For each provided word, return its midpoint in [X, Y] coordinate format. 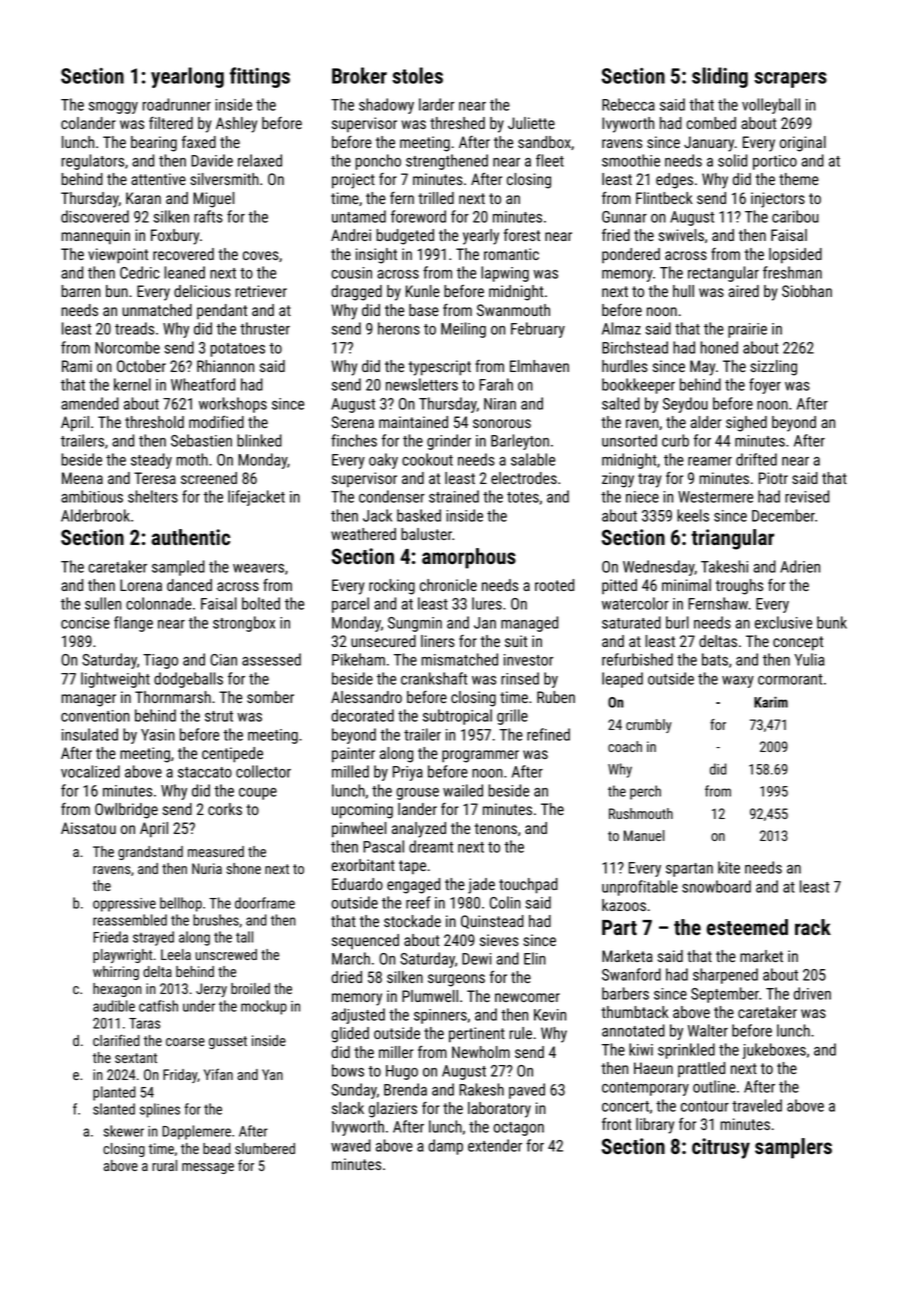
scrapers [790, 80]
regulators [92, 162]
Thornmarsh [173, 697]
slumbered [265, 1148]
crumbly [649, 726]
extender [495, 1145]
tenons [496, 828]
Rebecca [628, 104]
